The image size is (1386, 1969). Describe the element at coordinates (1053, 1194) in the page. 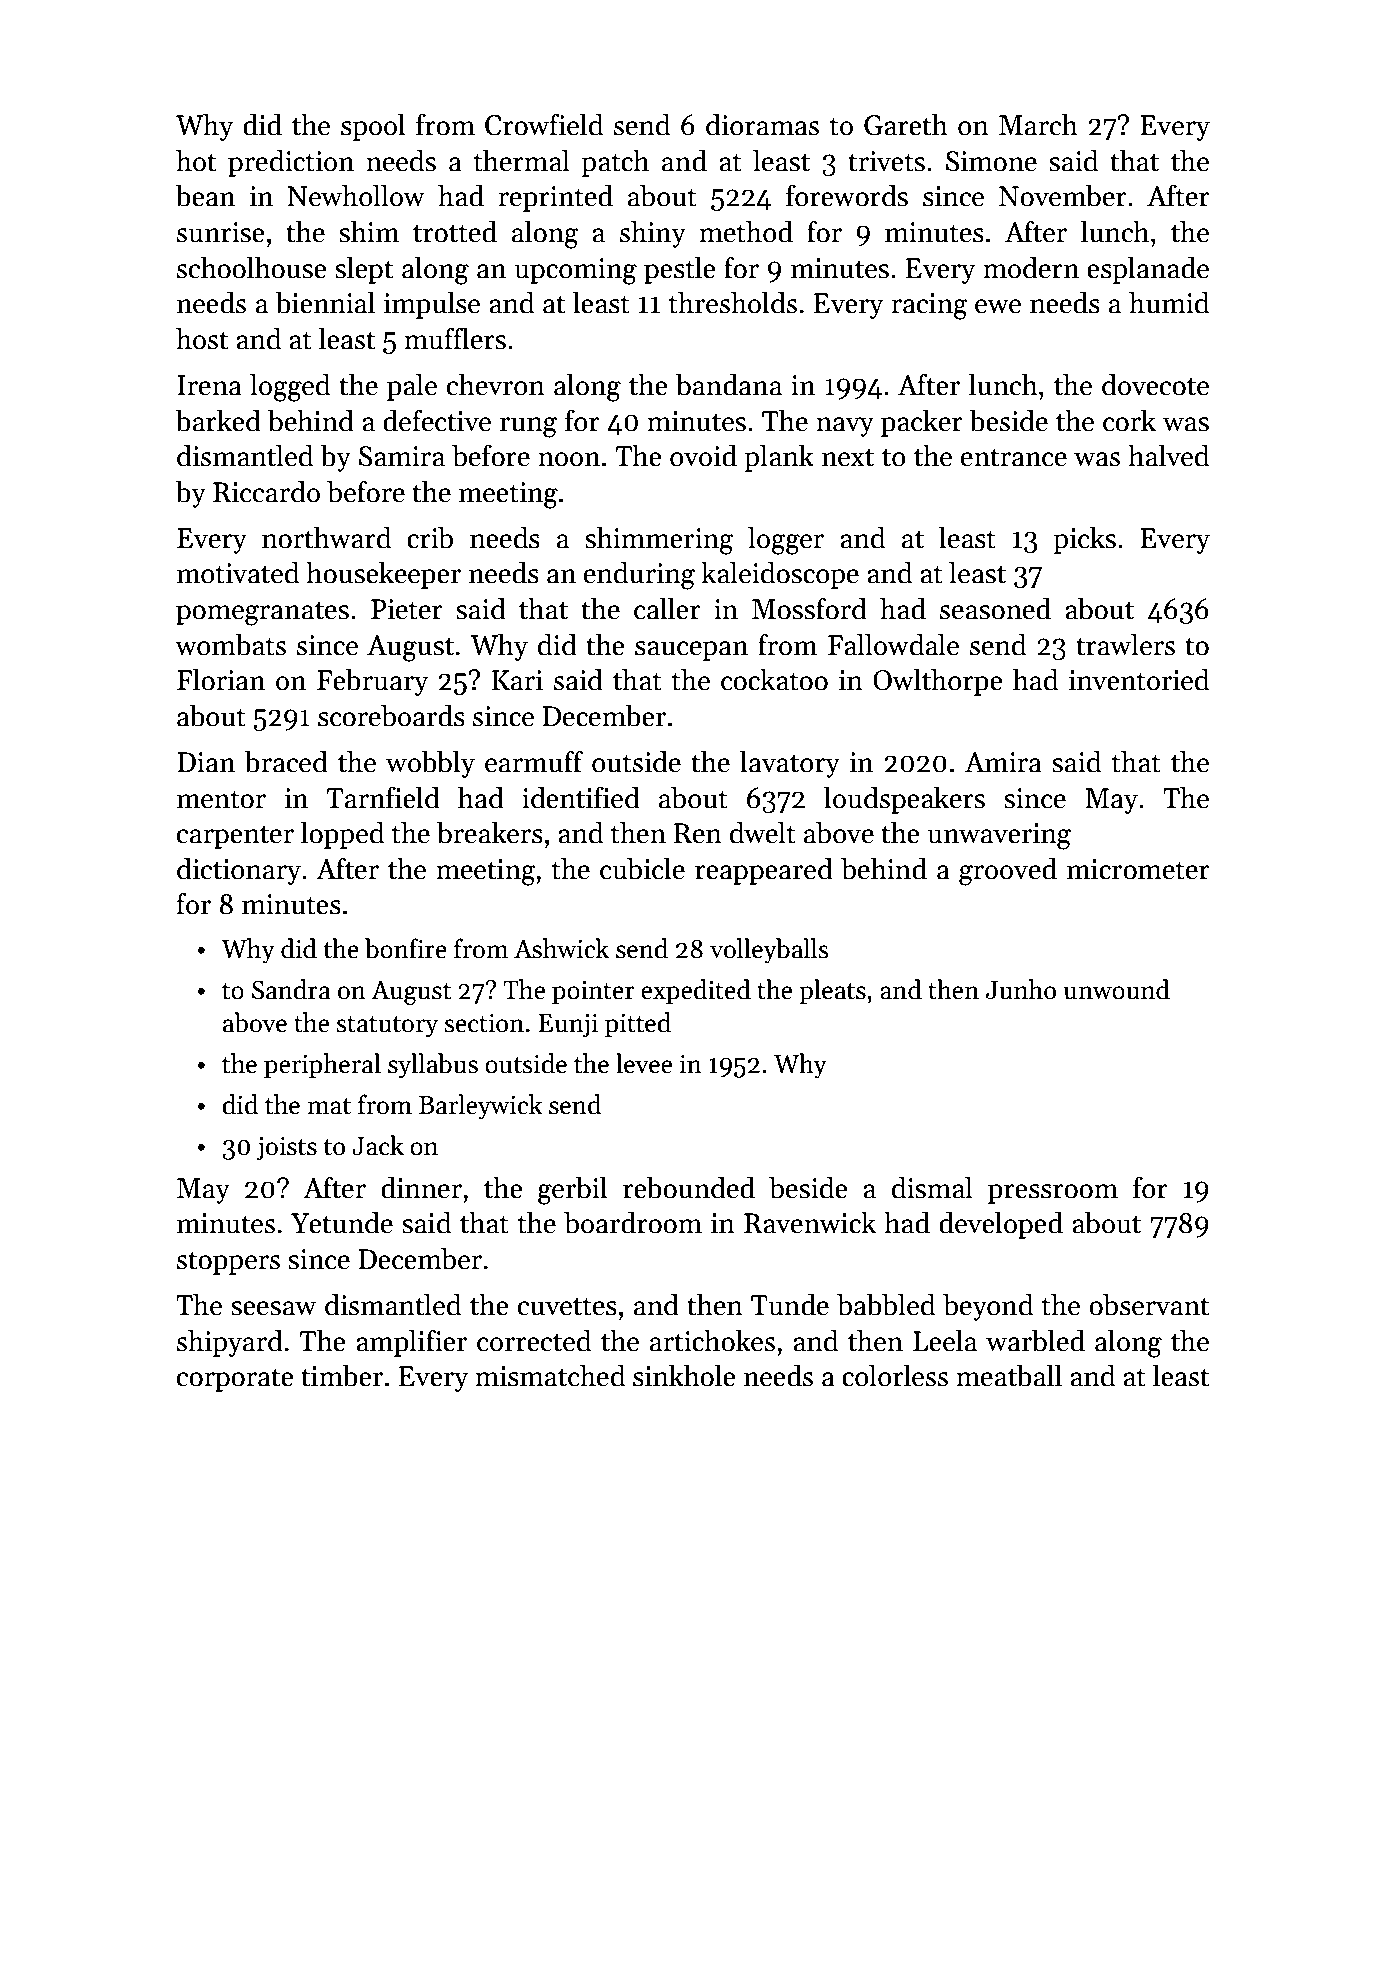

I see `pressroom` at that location.
